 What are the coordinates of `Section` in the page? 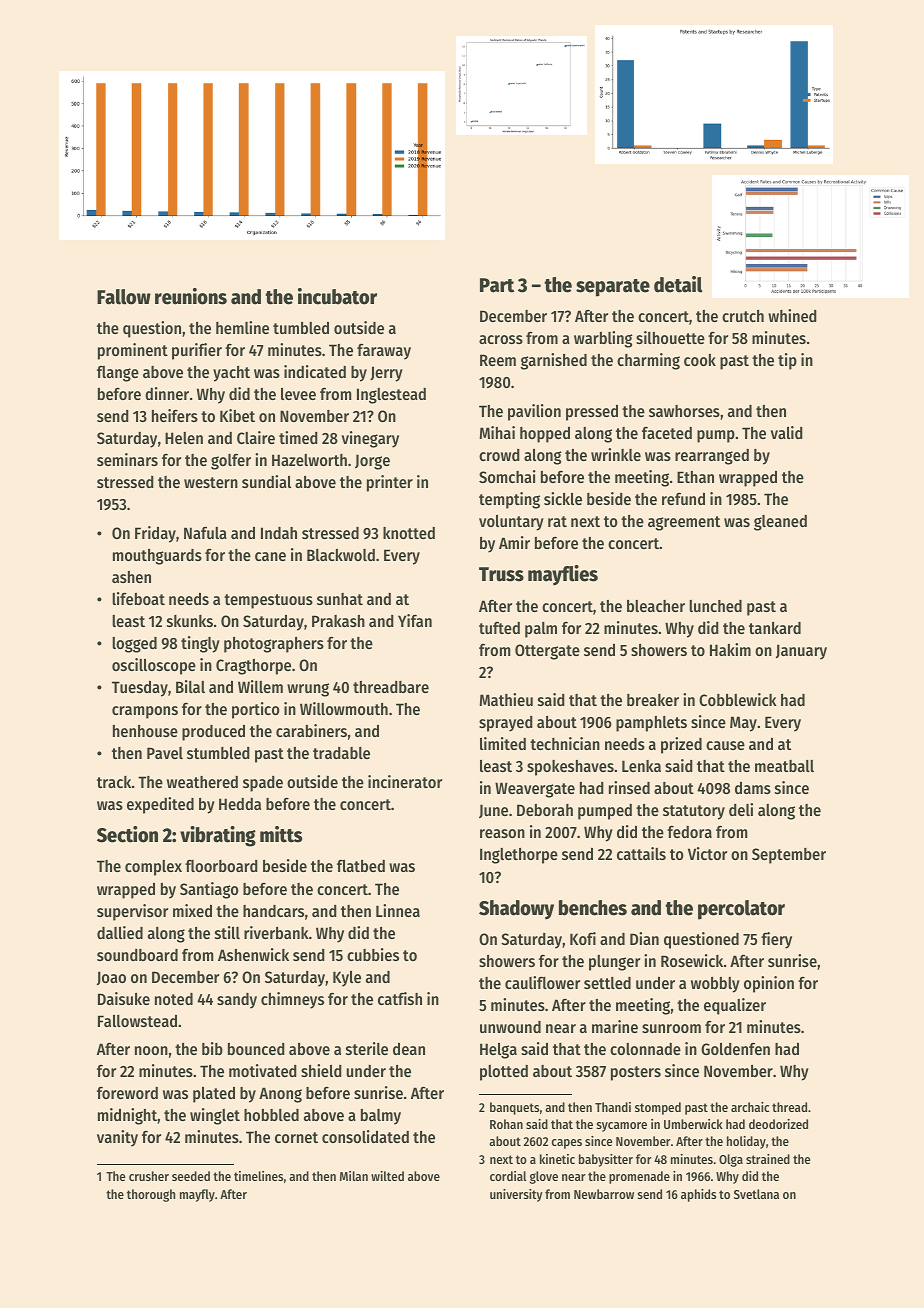 It's located at (127, 834).
